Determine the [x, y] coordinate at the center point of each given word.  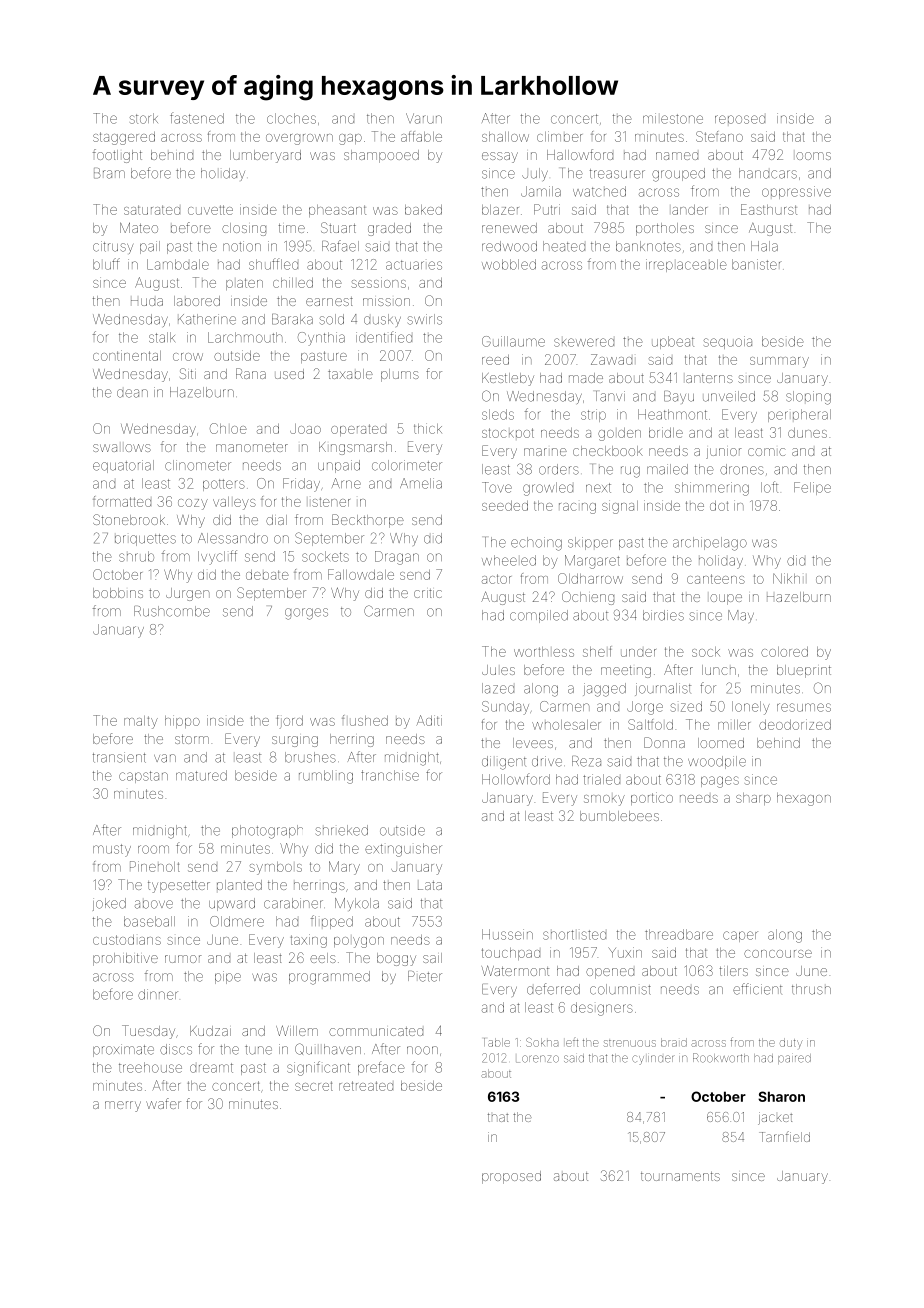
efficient [757, 989]
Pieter [425, 976]
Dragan [397, 558]
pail [150, 247]
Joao [305, 429]
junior [724, 453]
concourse [778, 954]
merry [123, 1106]
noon [422, 1050]
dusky [382, 320]
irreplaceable [686, 265]
